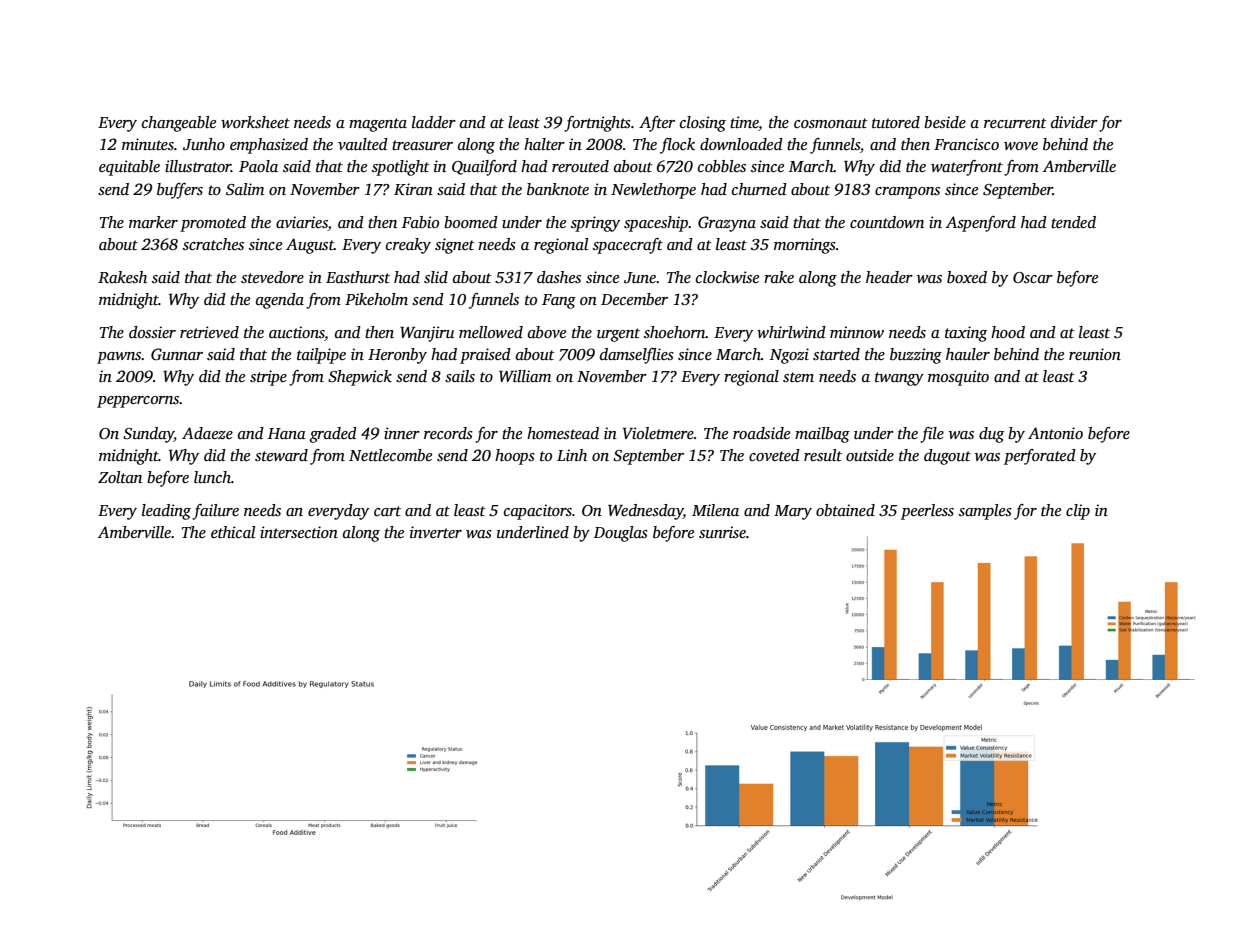  Describe the element at coordinates (741, 144) in the image. I see `downloaded` at that location.
